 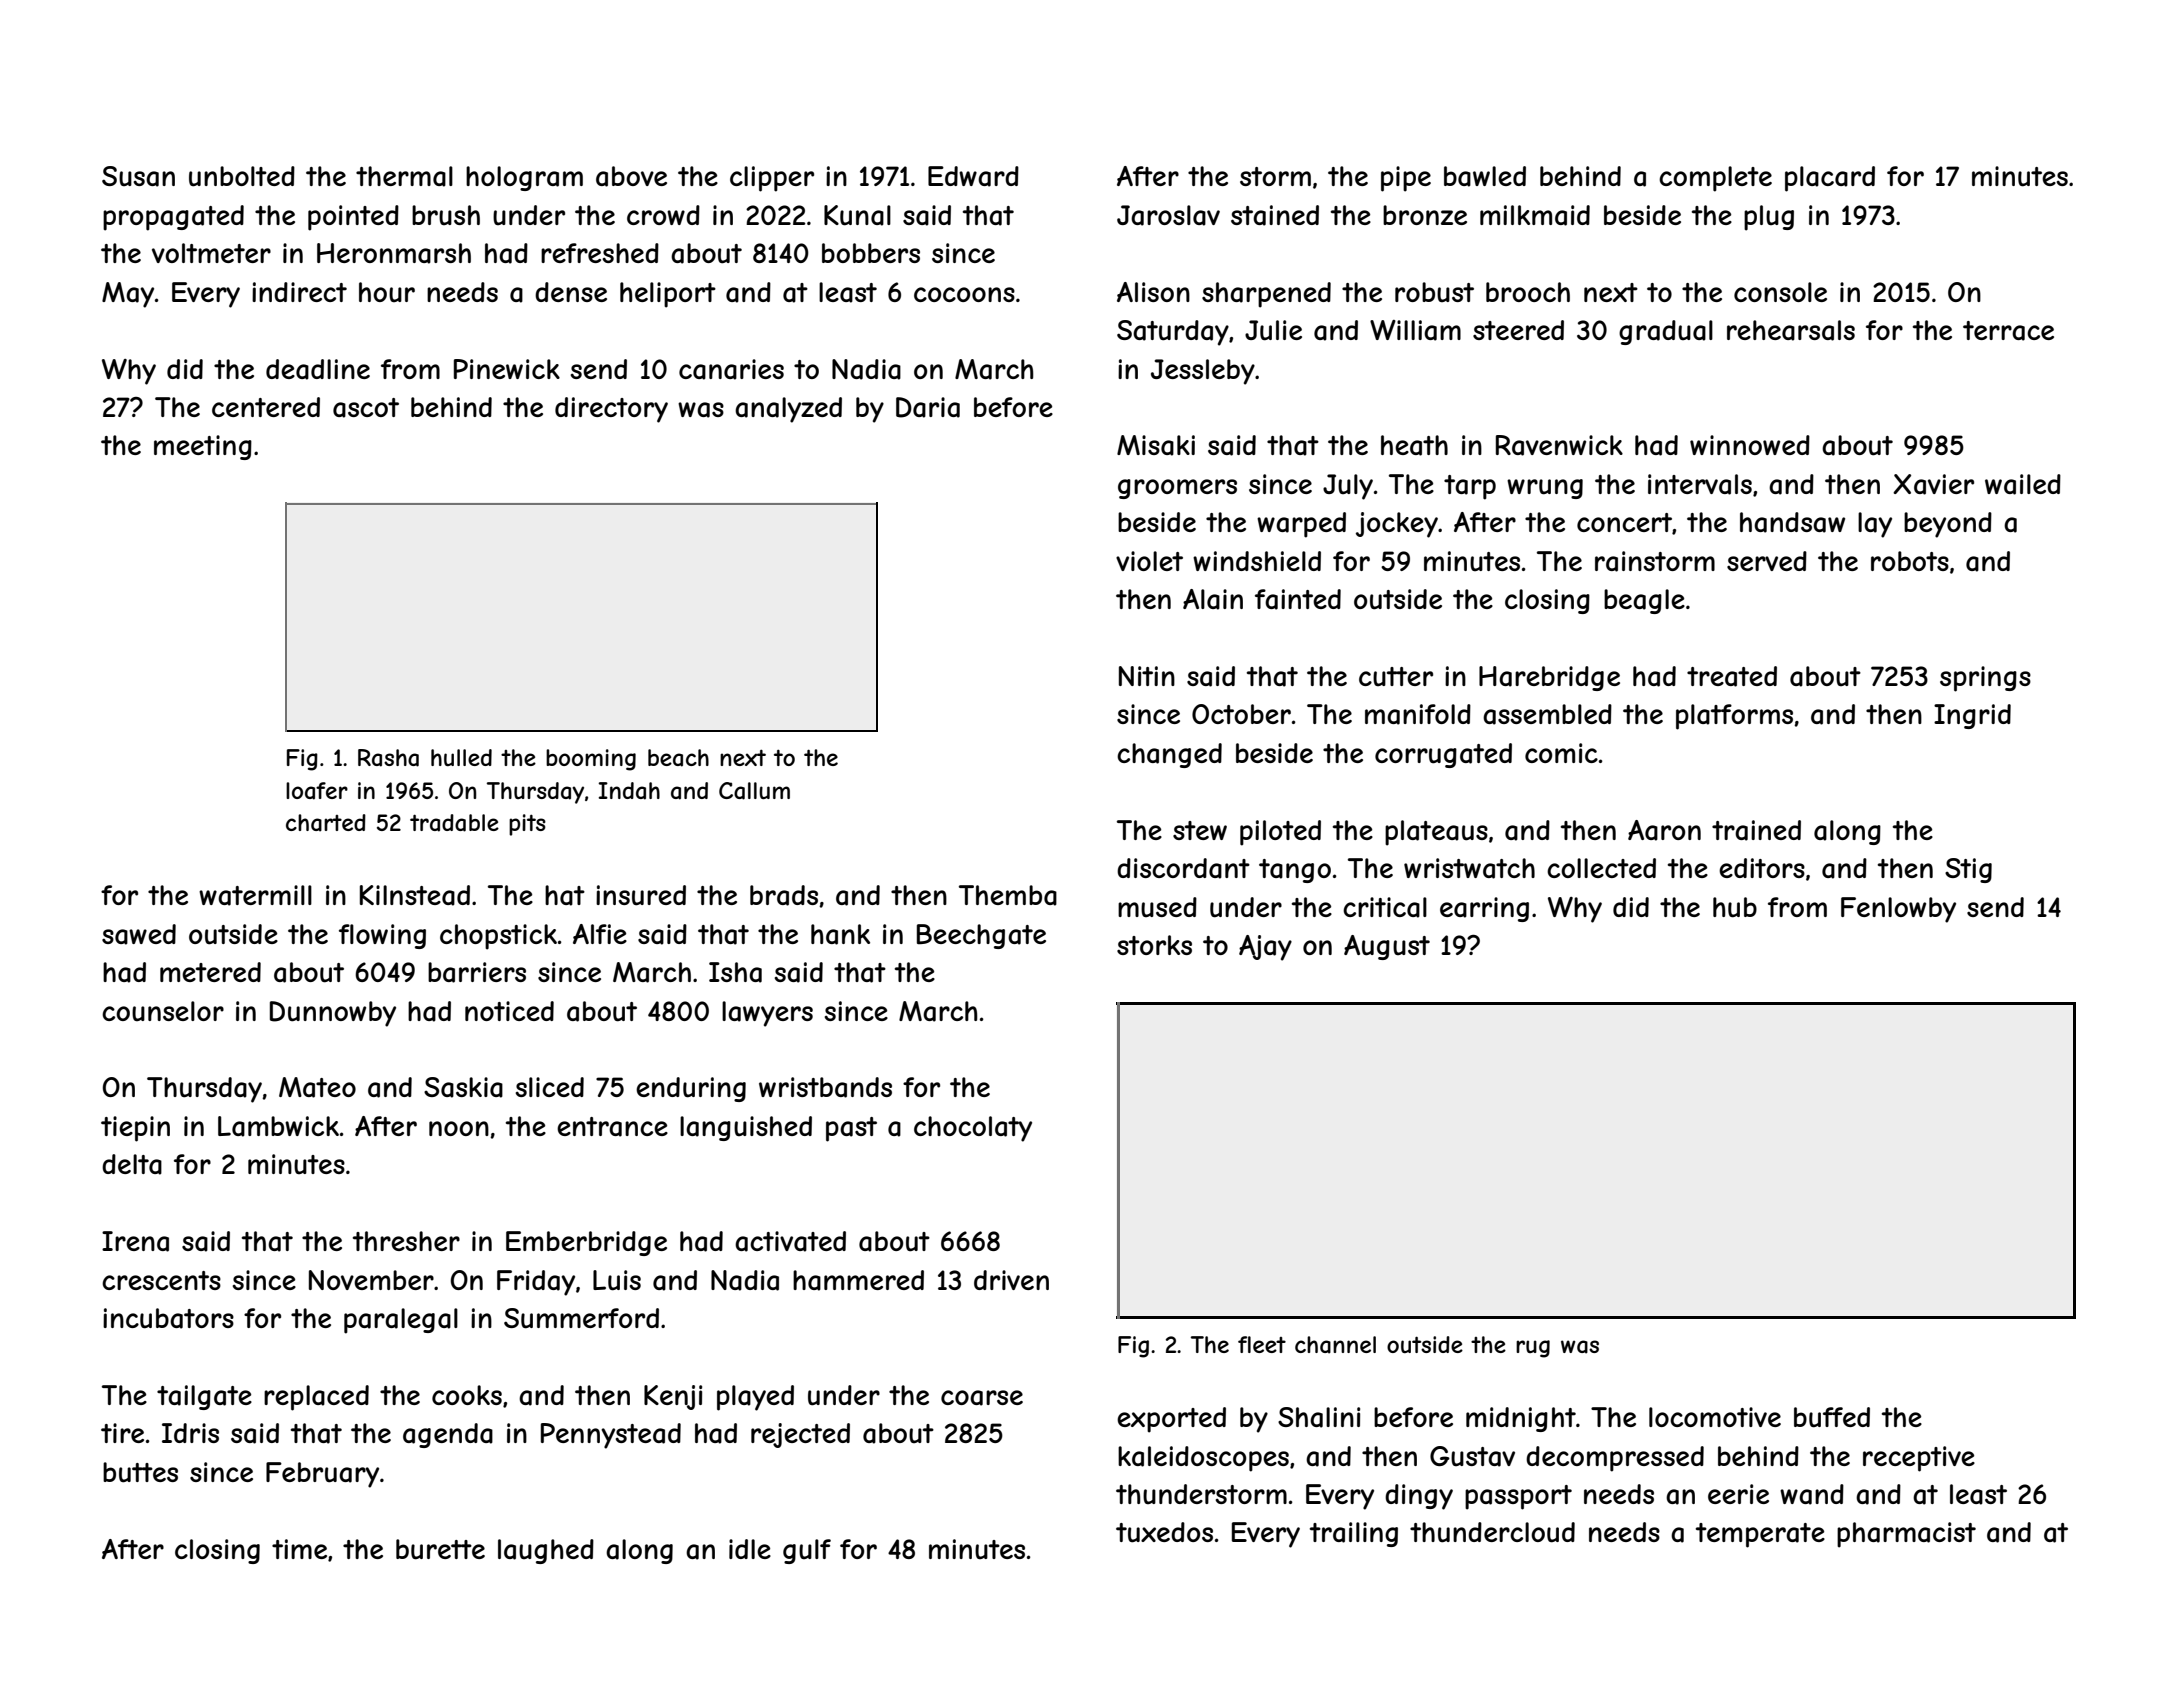 I want to click on pipe, so click(x=1406, y=179).
